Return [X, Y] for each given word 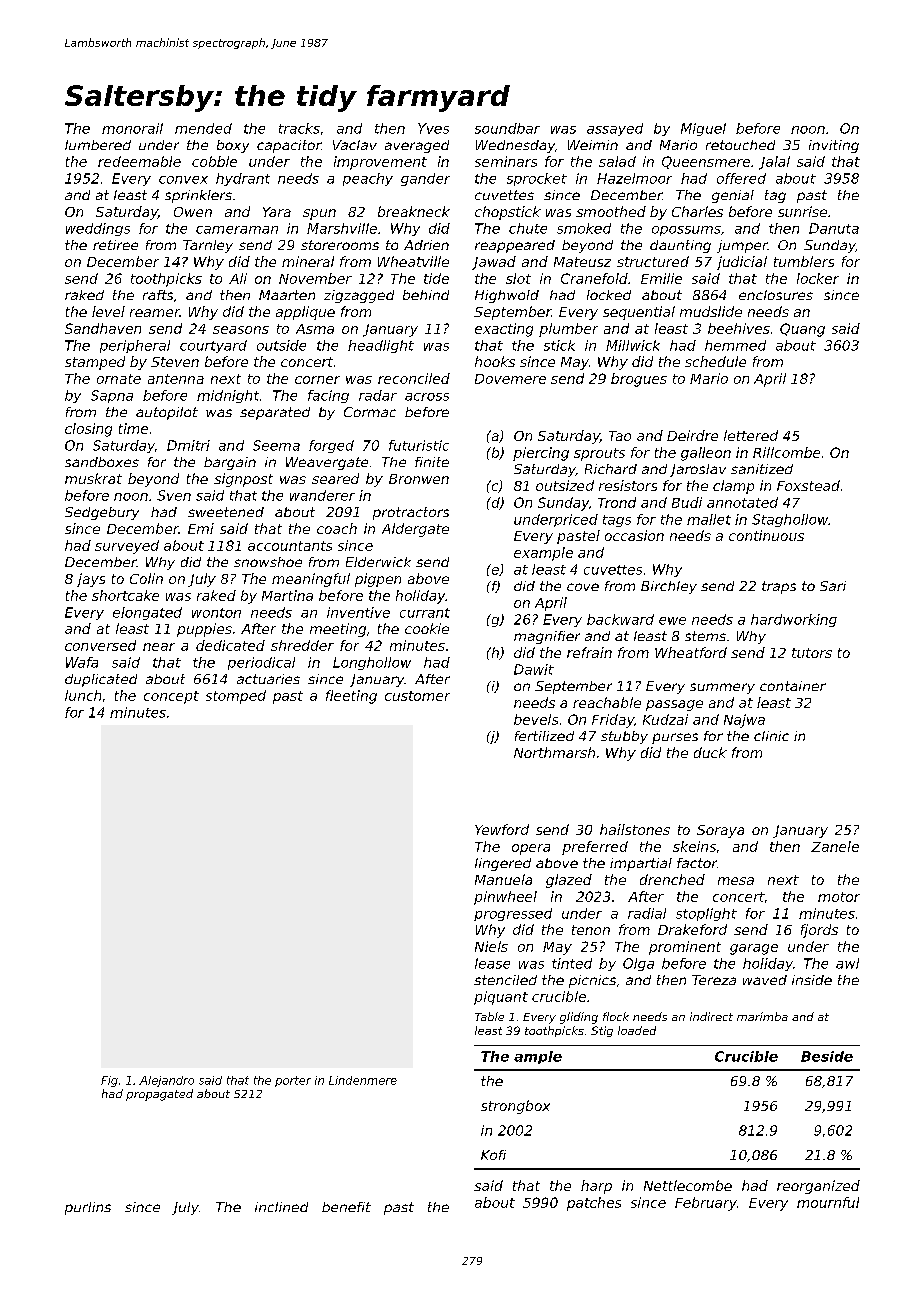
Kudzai [665, 719]
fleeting [351, 697]
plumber [568, 330]
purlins [88, 1208]
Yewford [502, 829]
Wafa [82, 662]
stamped [95, 363]
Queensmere [706, 162]
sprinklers [198, 196]
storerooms [340, 245]
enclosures [776, 295]
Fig [109, 1081]
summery [722, 688]
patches [594, 1204]
